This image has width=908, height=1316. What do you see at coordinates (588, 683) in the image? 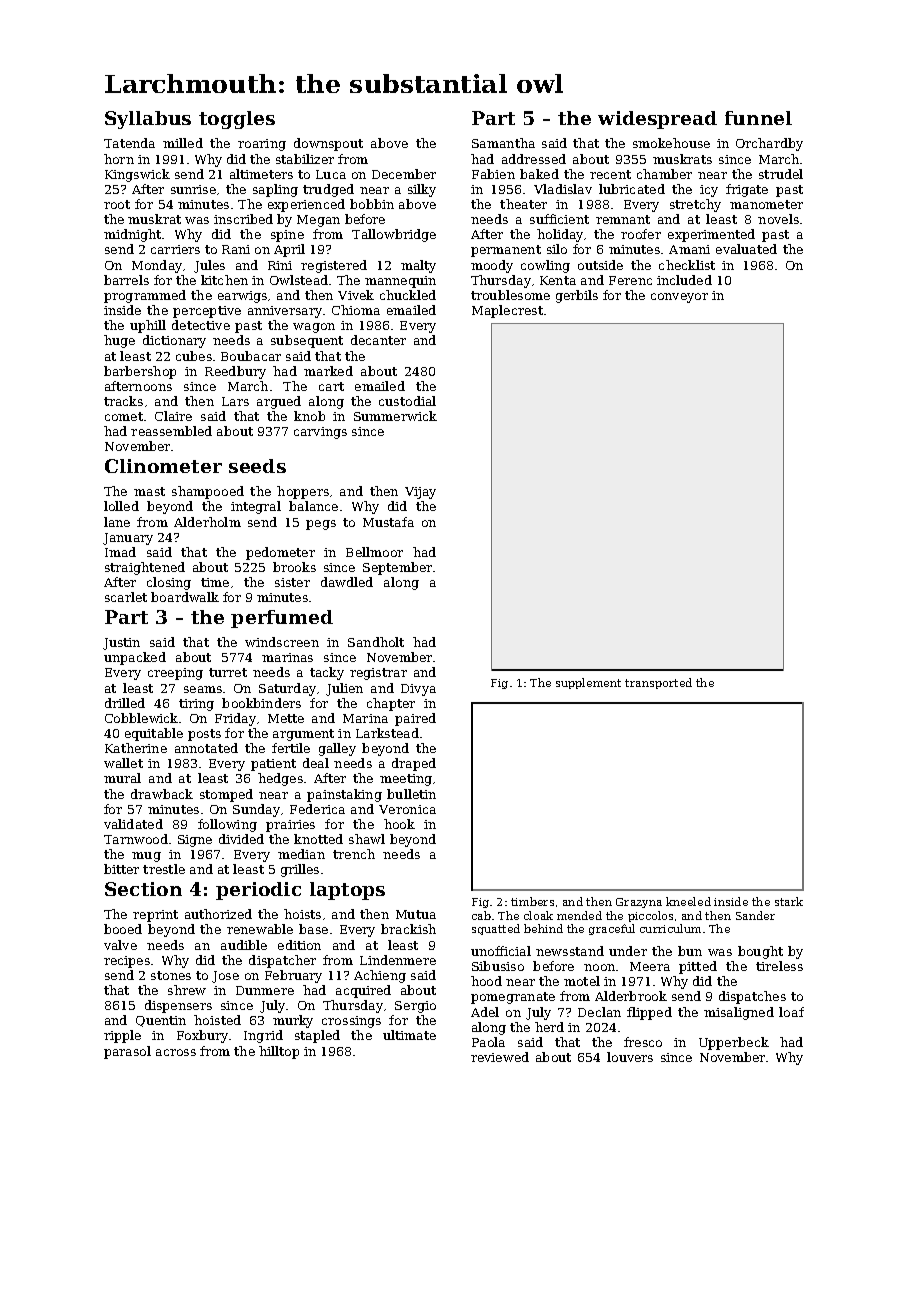
I see `supplement` at bounding box center [588, 683].
